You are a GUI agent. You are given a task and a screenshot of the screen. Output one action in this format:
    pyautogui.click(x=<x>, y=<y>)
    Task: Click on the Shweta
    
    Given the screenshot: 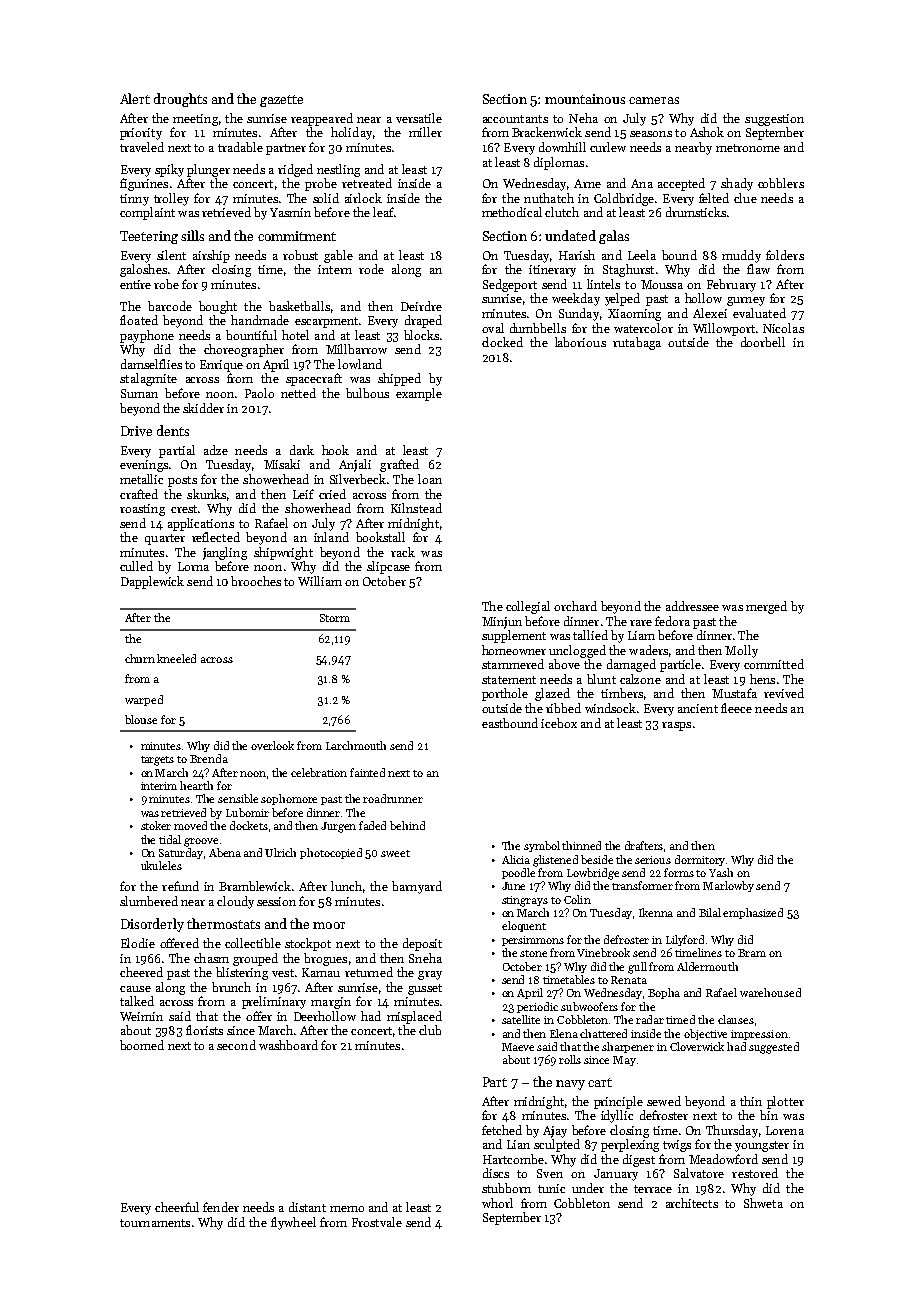 What is the action you would take?
    pyautogui.click(x=763, y=1203)
